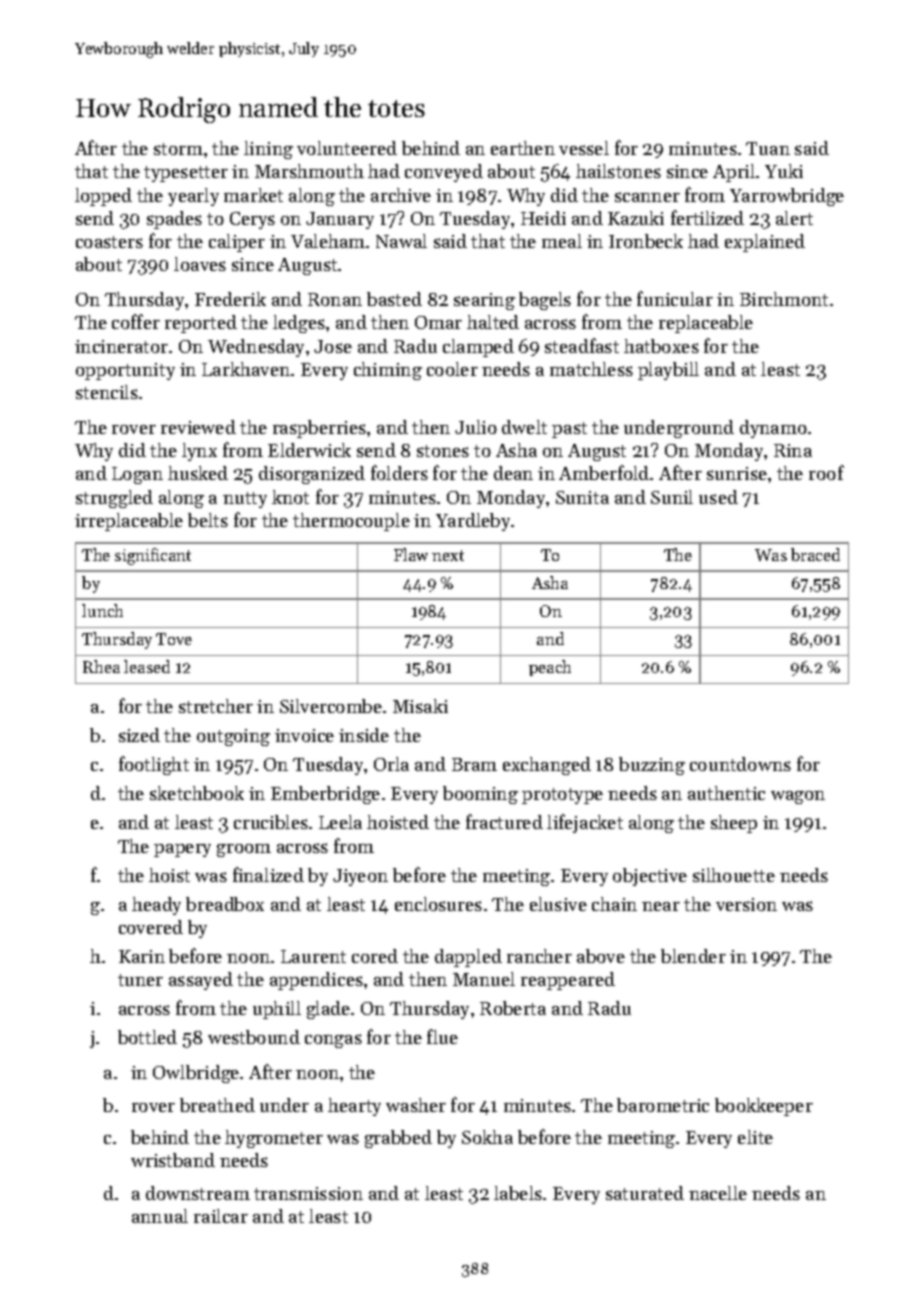 The width and height of the screenshot is (924, 1308). What do you see at coordinates (568, 981) in the screenshot?
I see `reappeared` at bounding box center [568, 981].
